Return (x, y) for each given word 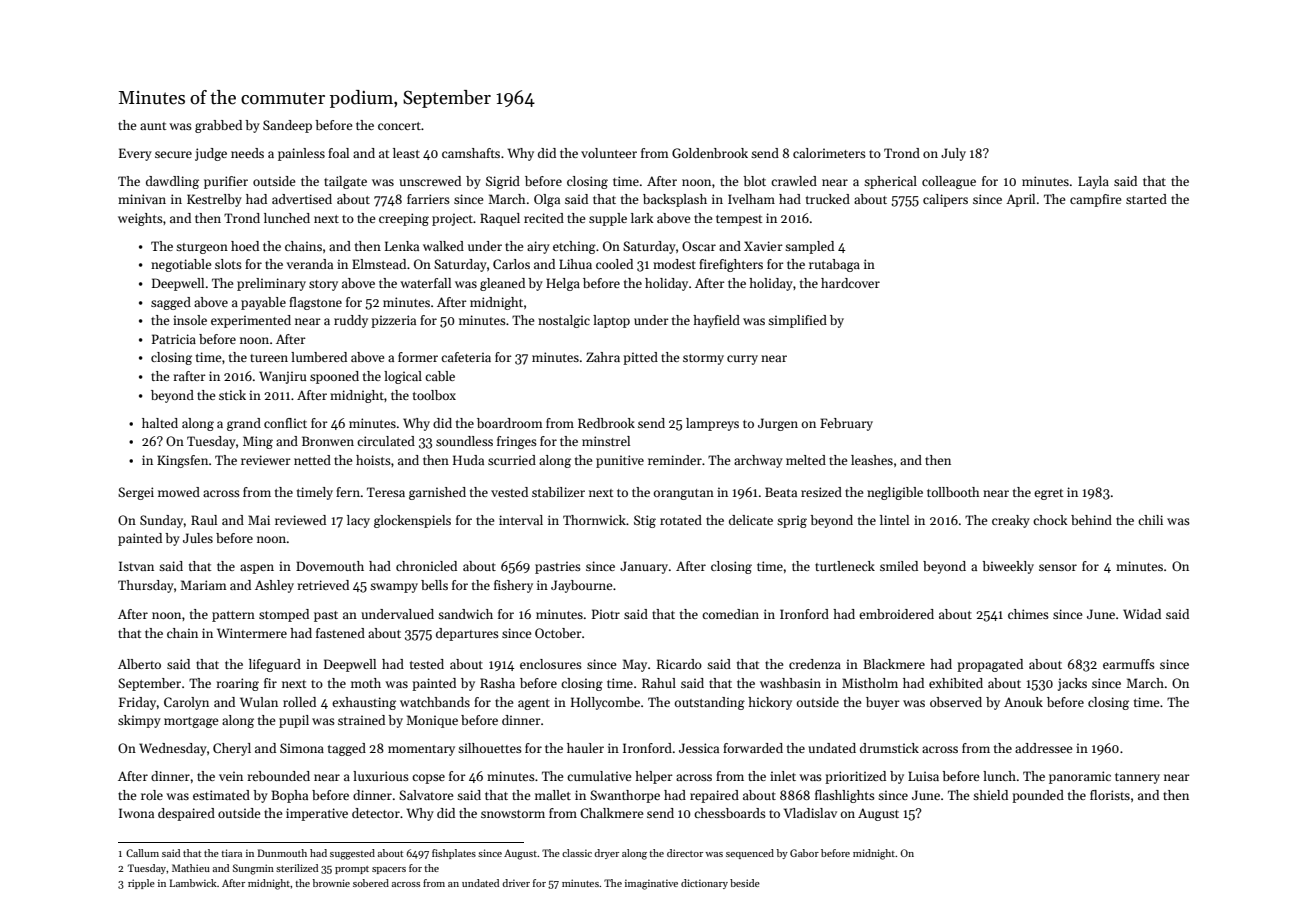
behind (1091, 520)
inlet (783, 776)
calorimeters (829, 153)
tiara (231, 853)
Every (135, 154)
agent (534, 704)
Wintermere (252, 633)
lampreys (712, 424)
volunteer (609, 153)
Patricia (174, 339)
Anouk (1023, 702)
